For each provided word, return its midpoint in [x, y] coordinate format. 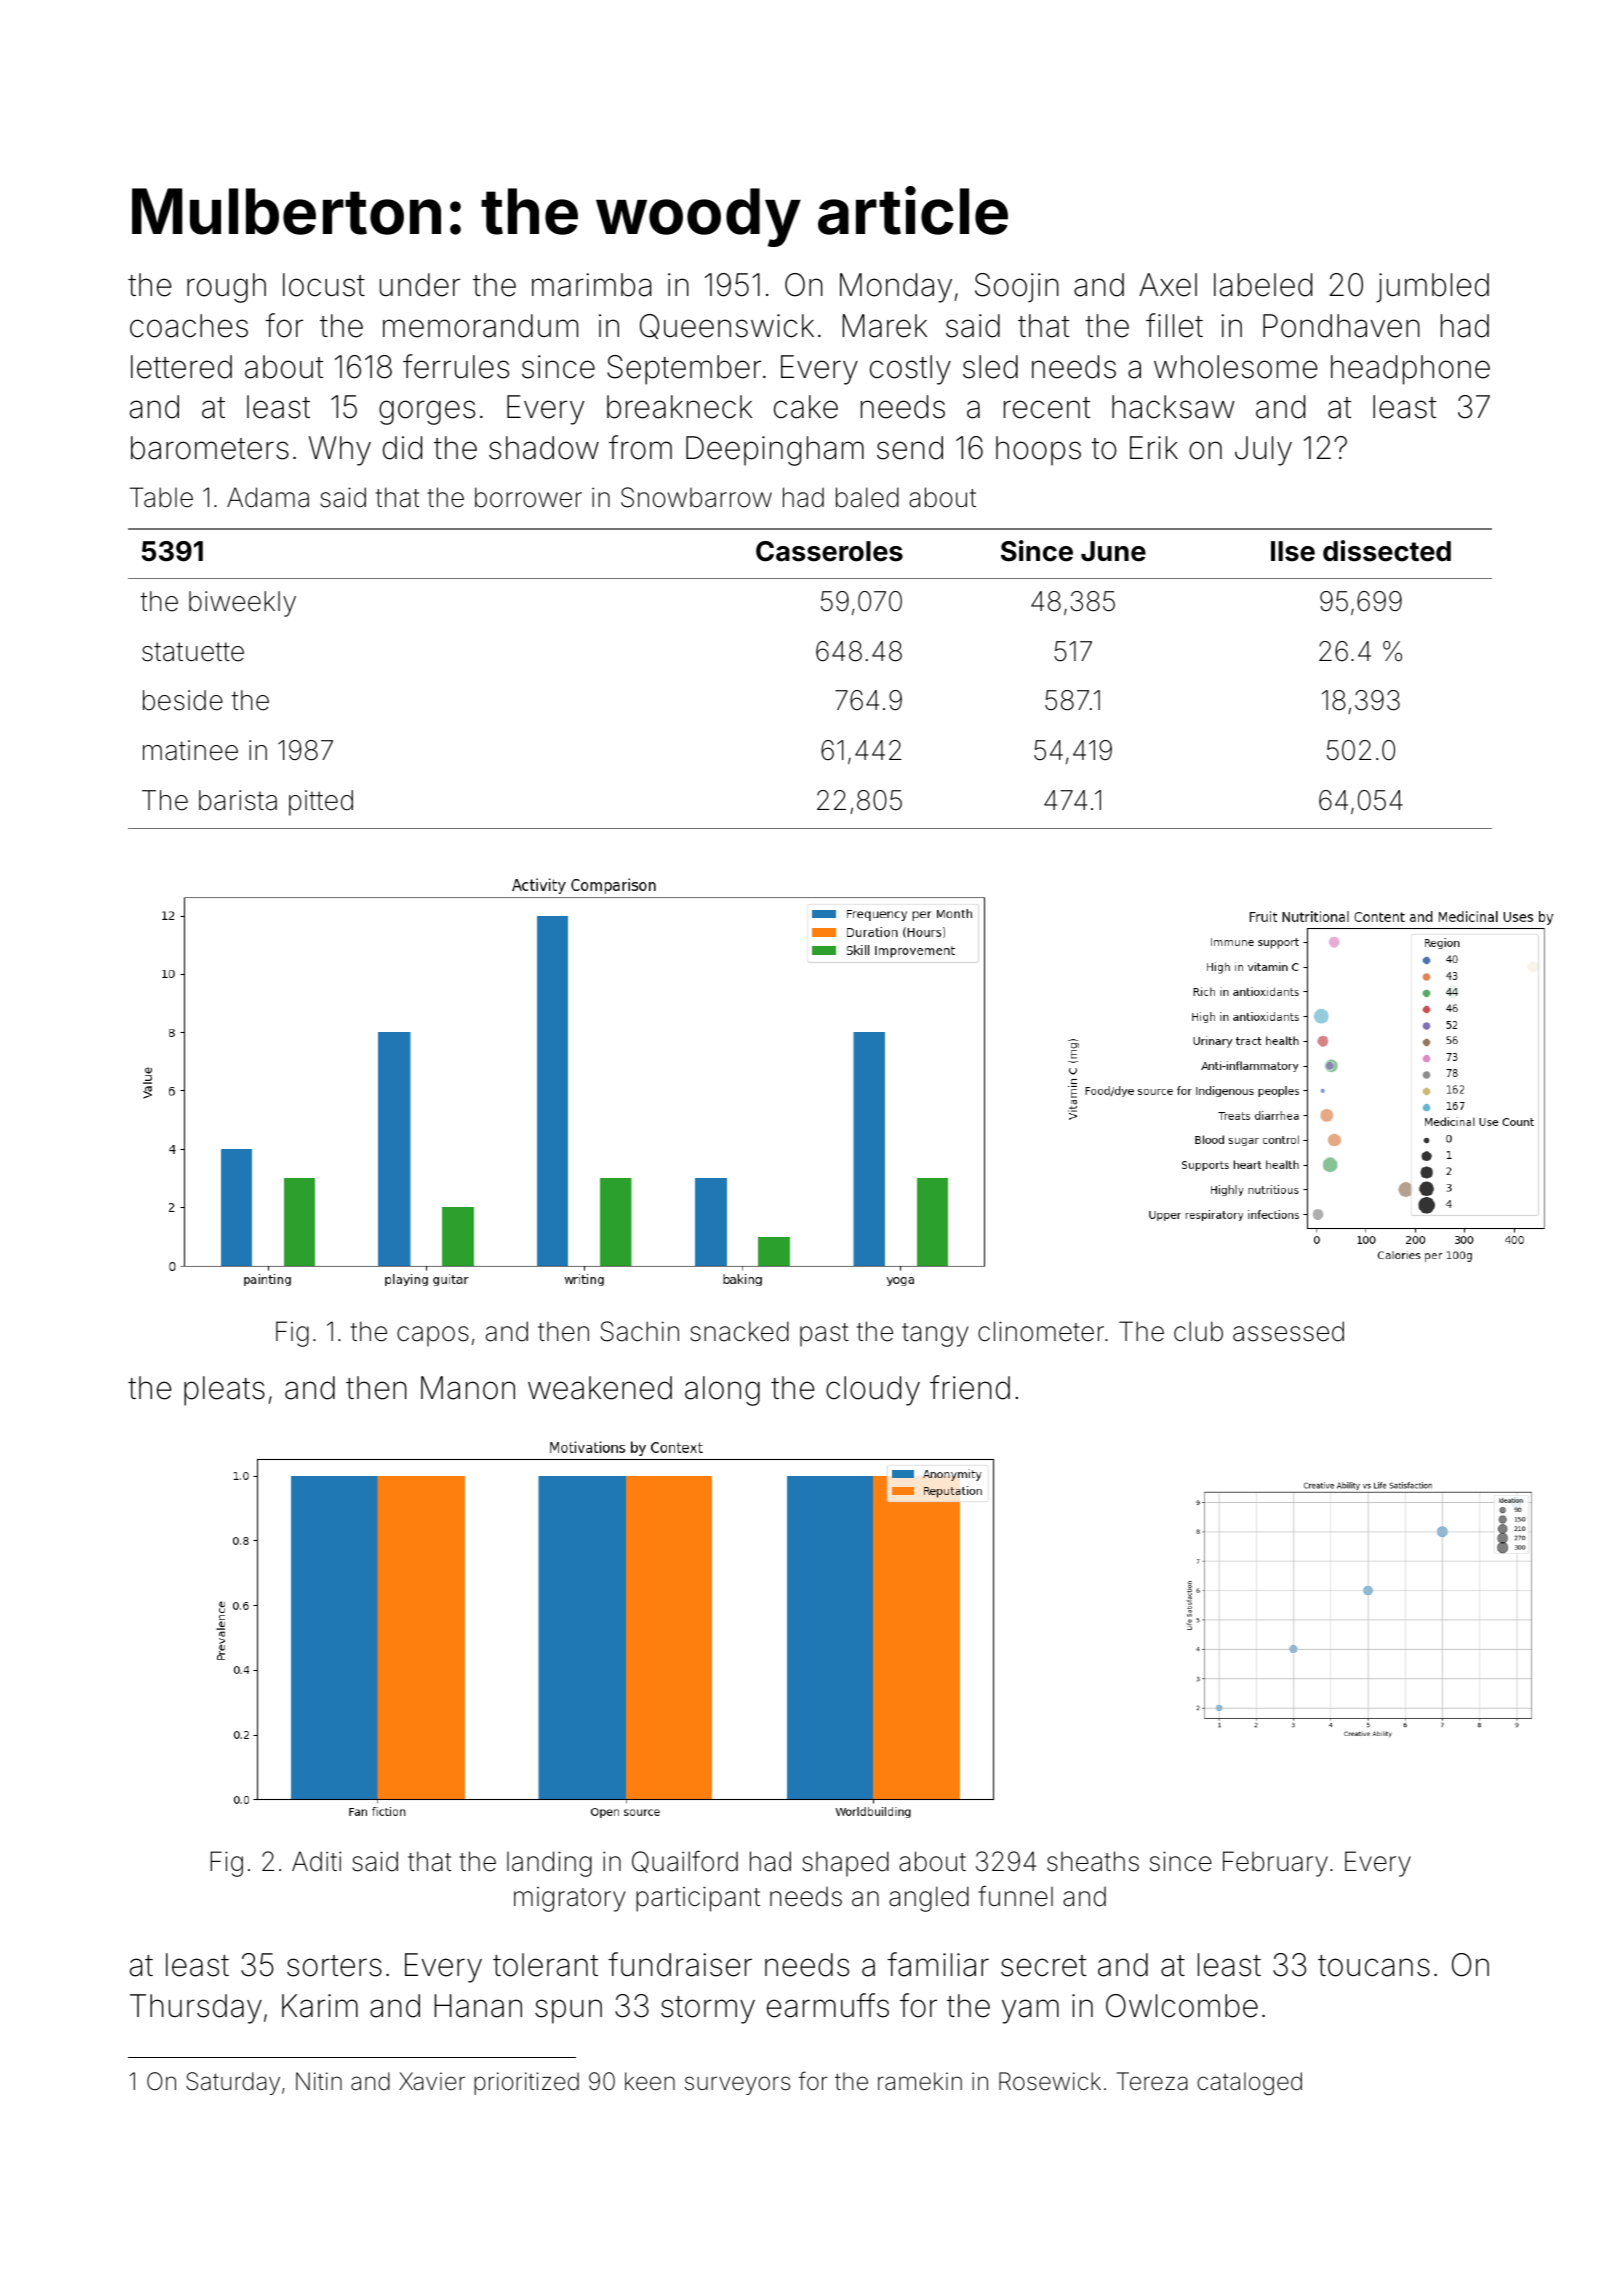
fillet [1174, 325]
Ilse [1293, 551]
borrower [528, 497]
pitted [321, 803]
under [420, 285]
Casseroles [829, 551]
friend [970, 1387]
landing [549, 1864]
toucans [1374, 1966]
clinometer [1041, 1331]
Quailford [685, 1862]
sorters [334, 1966]
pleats [224, 1391]
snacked [739, 1331]
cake [806, 407]
